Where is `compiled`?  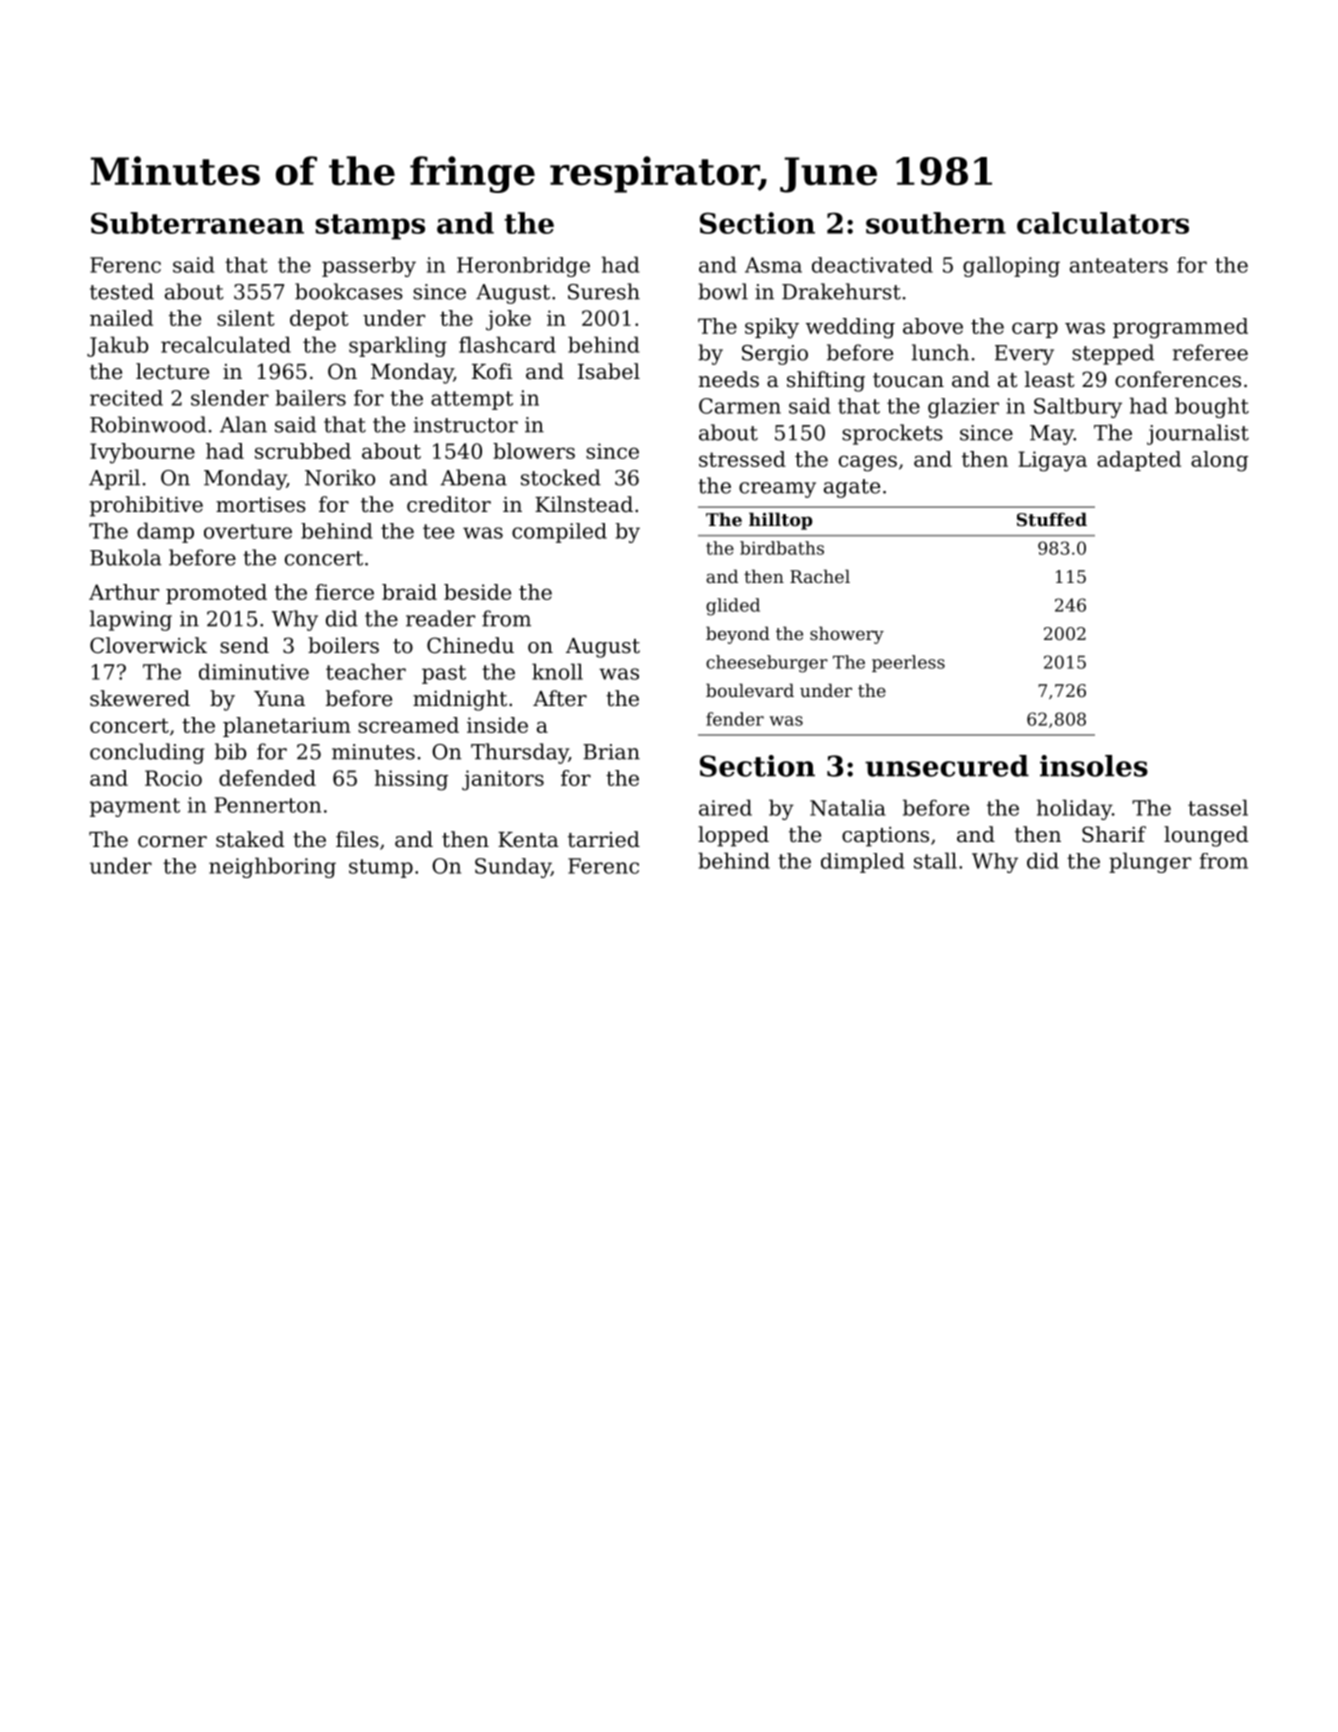
compiled is located at coordinates (559, 533).
